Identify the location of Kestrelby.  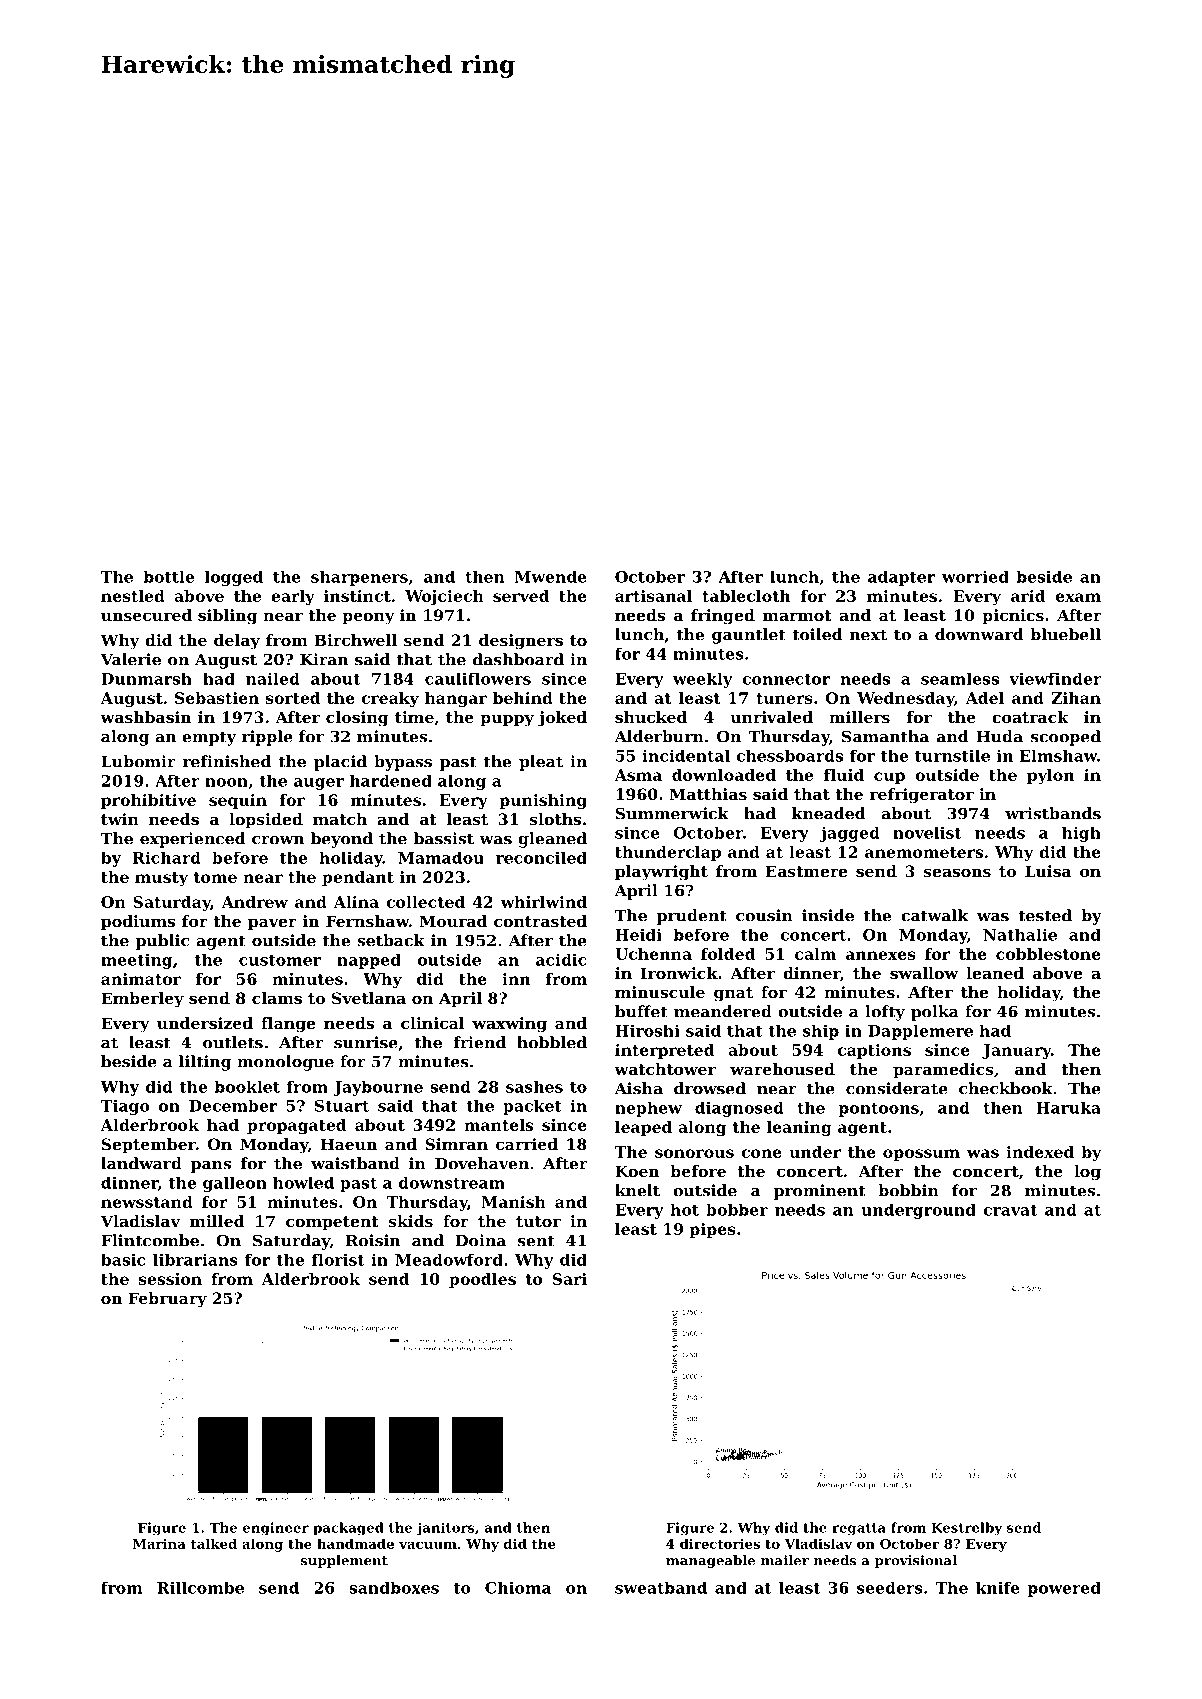
(967, 1528).
